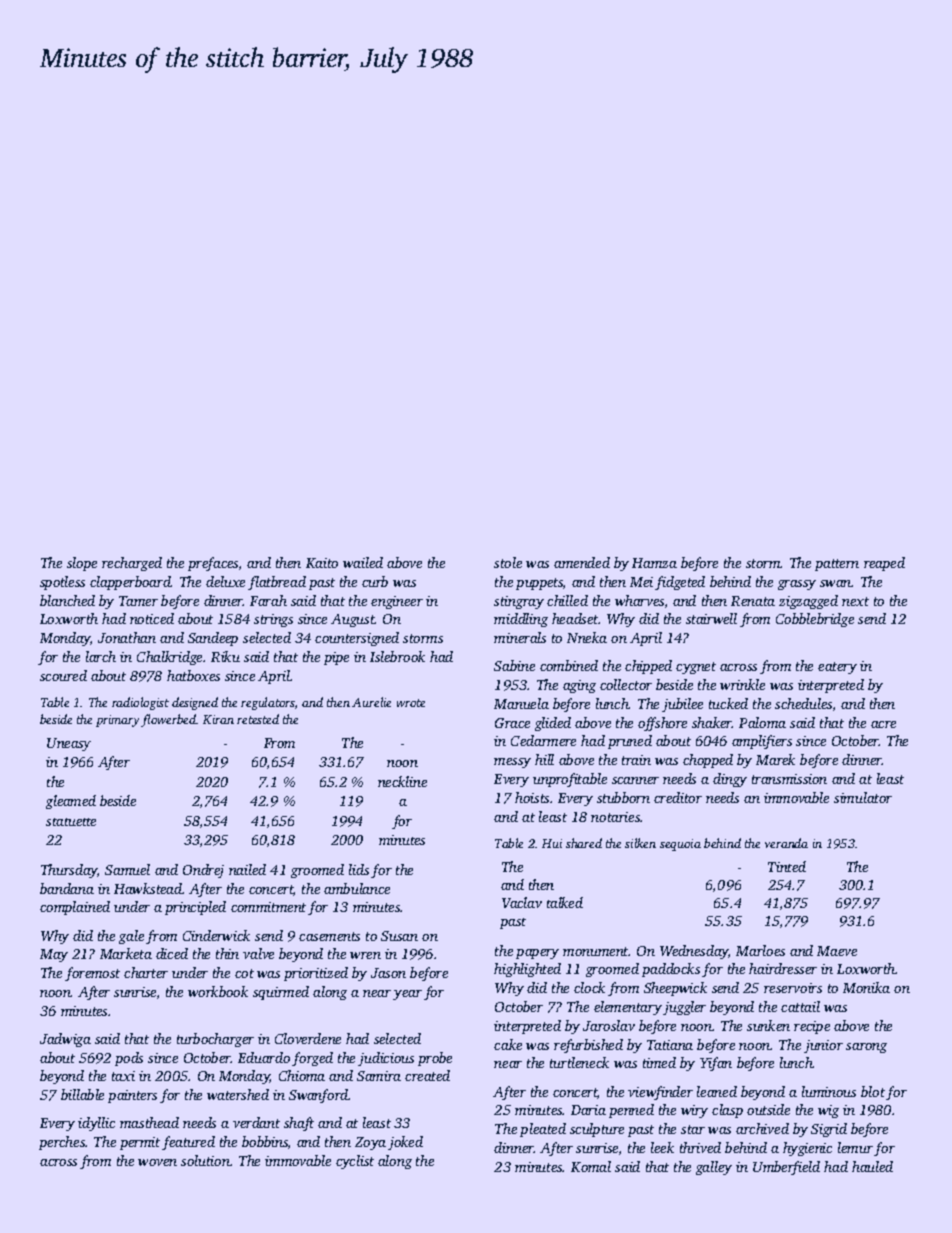 The image size is (952, 1233). Describe the element at coordinates (596, 951) in the document. I see `monument` at that location.
